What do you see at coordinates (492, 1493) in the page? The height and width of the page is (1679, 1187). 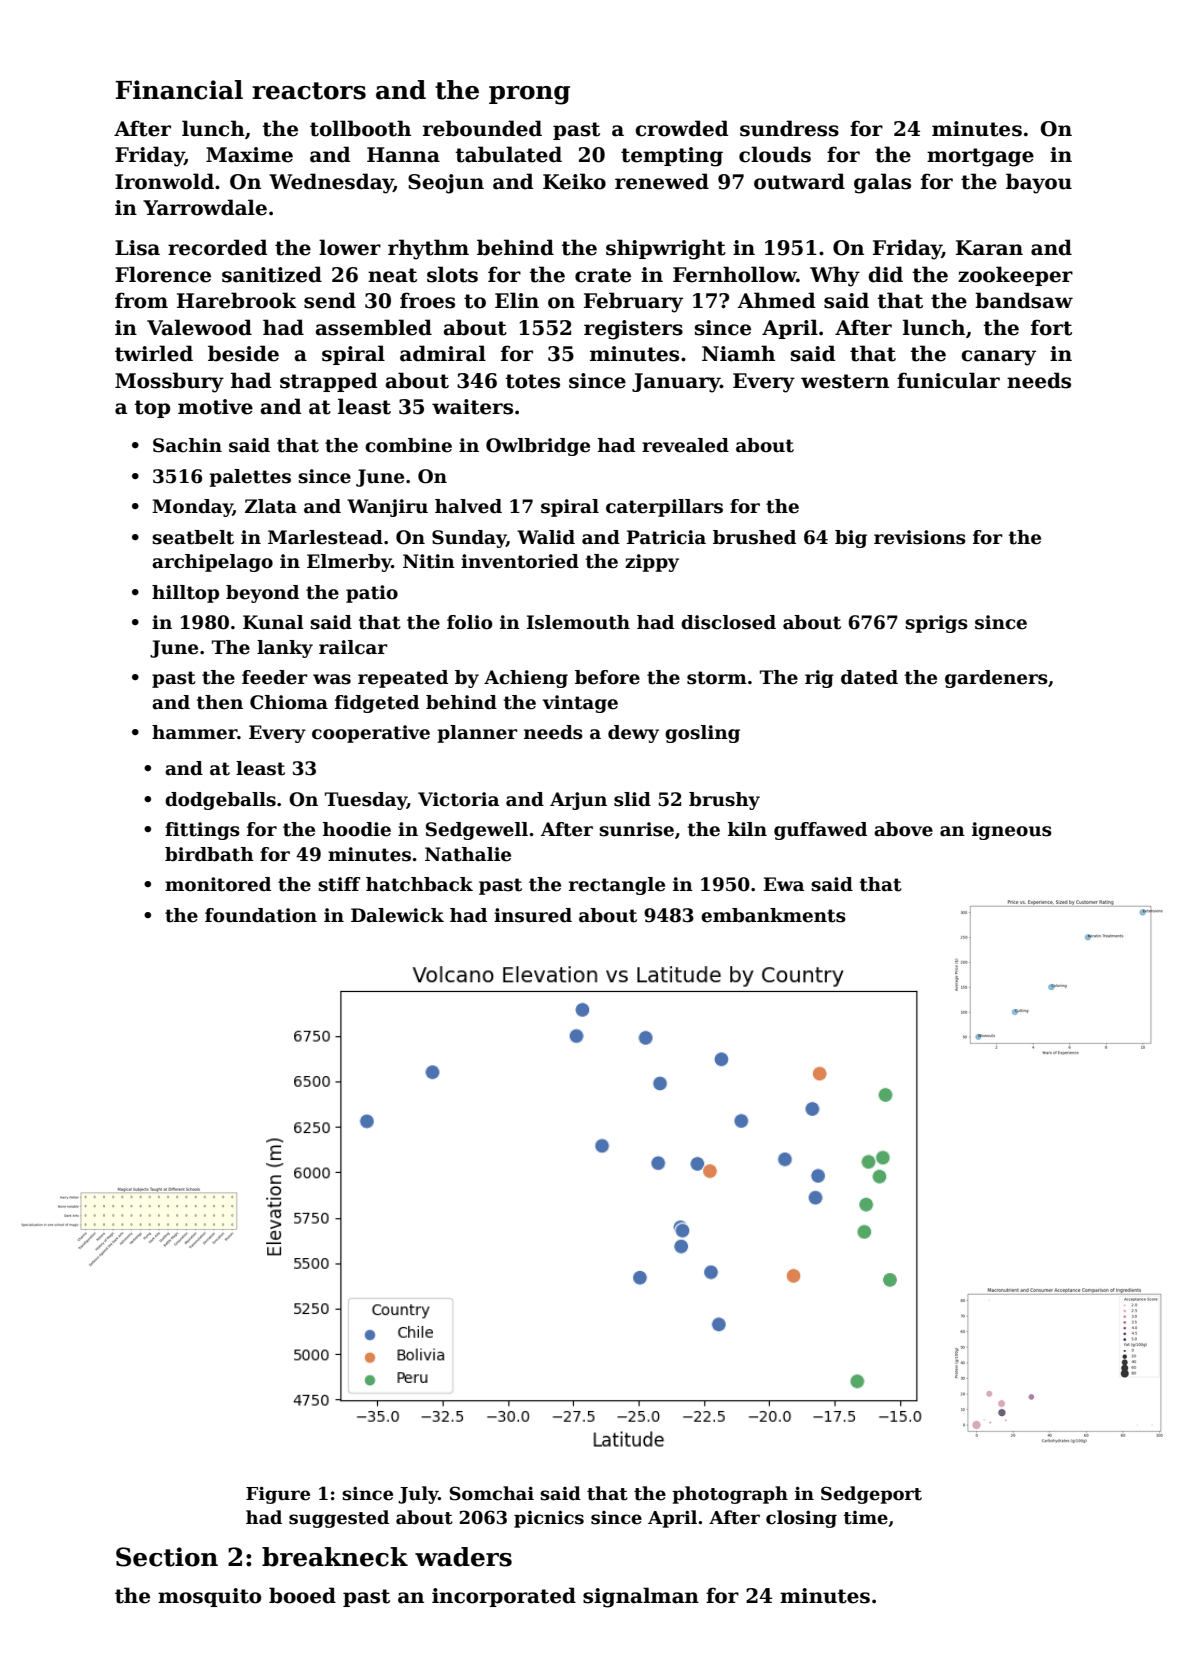 I see `Somchai` at bounding box center [492, 1493].
